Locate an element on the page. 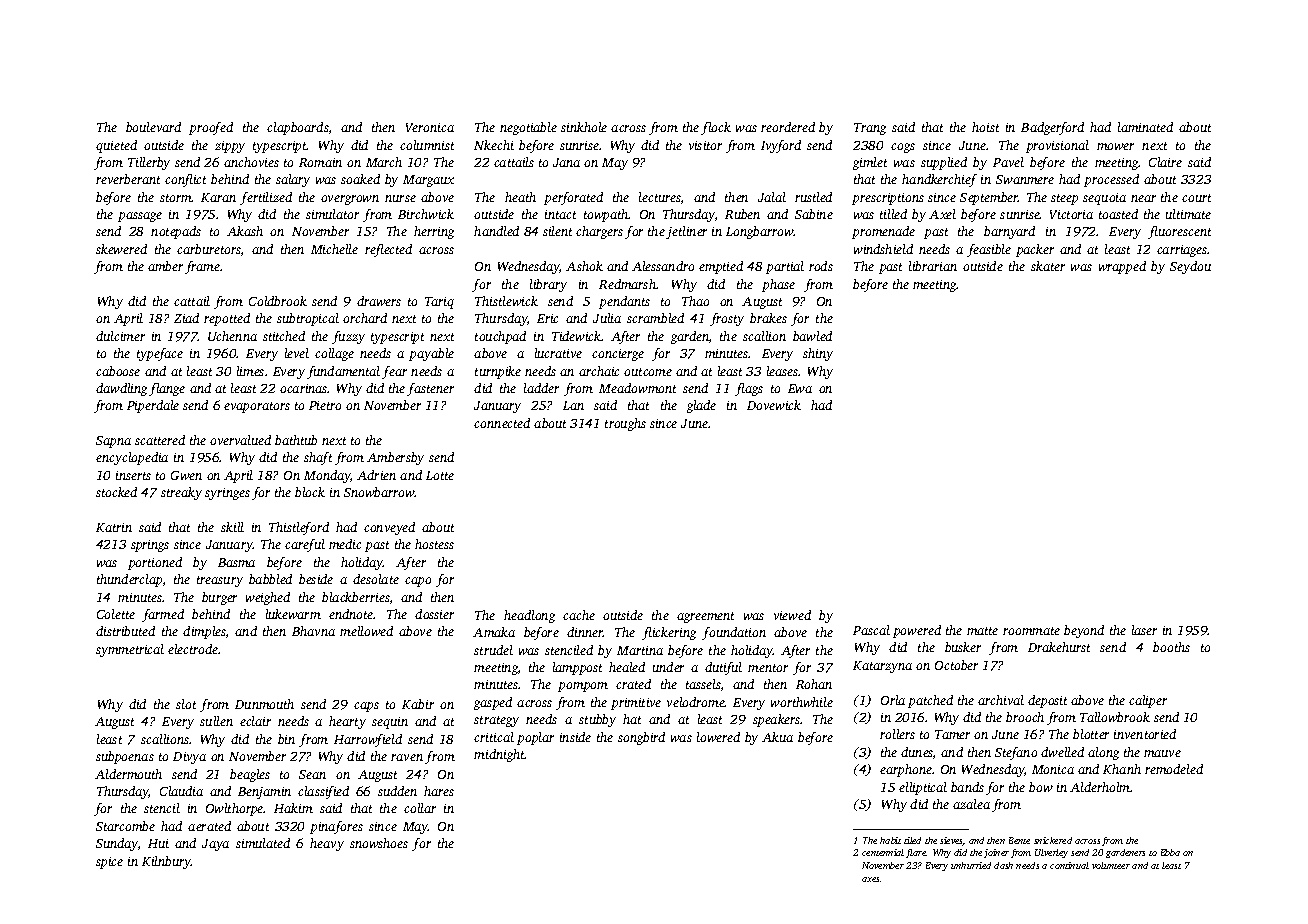  laser is located at coordinates (1144, 630).
